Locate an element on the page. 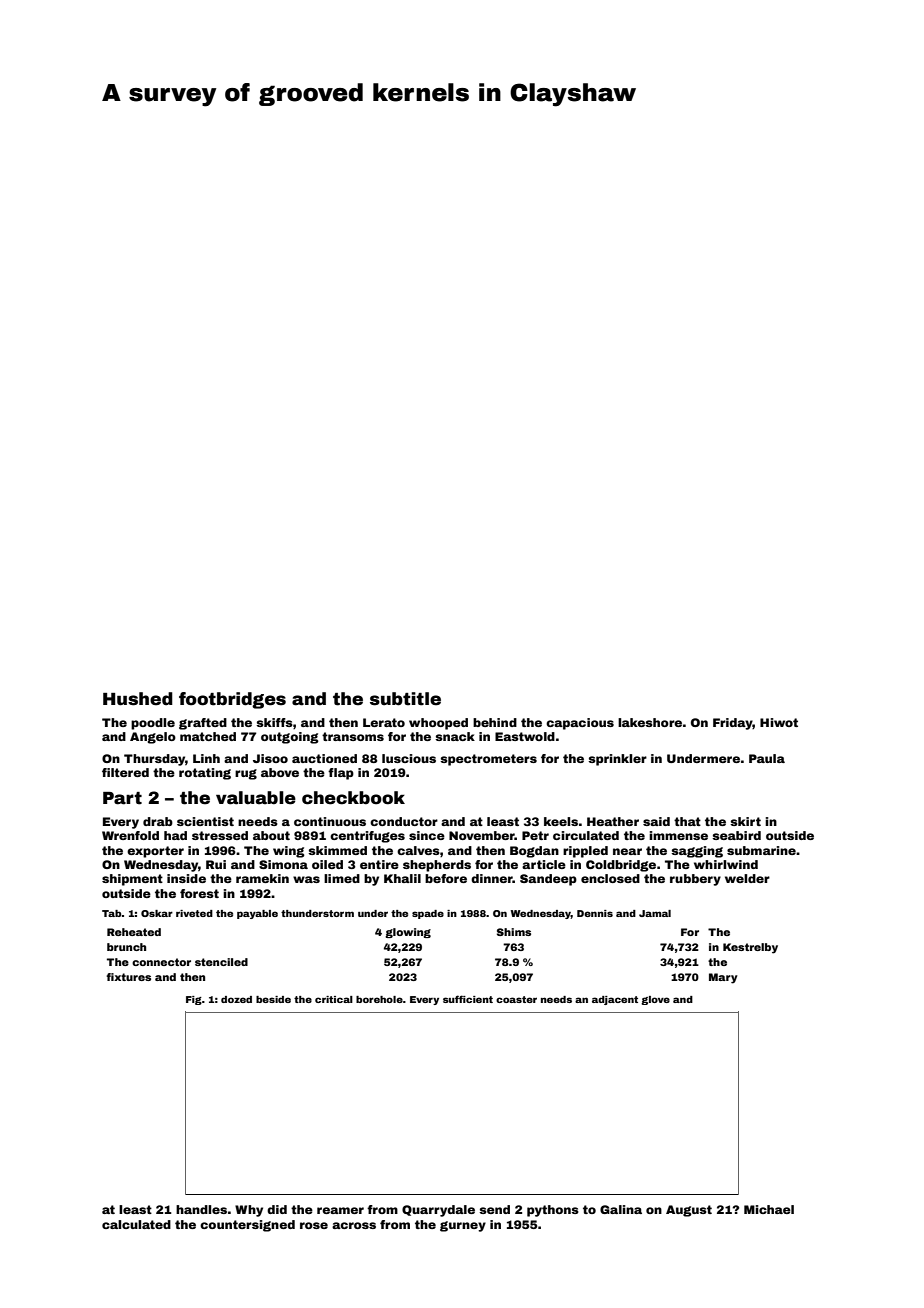 This document has height=1308, width=924. Paula is located at coordinates (767, 758).
